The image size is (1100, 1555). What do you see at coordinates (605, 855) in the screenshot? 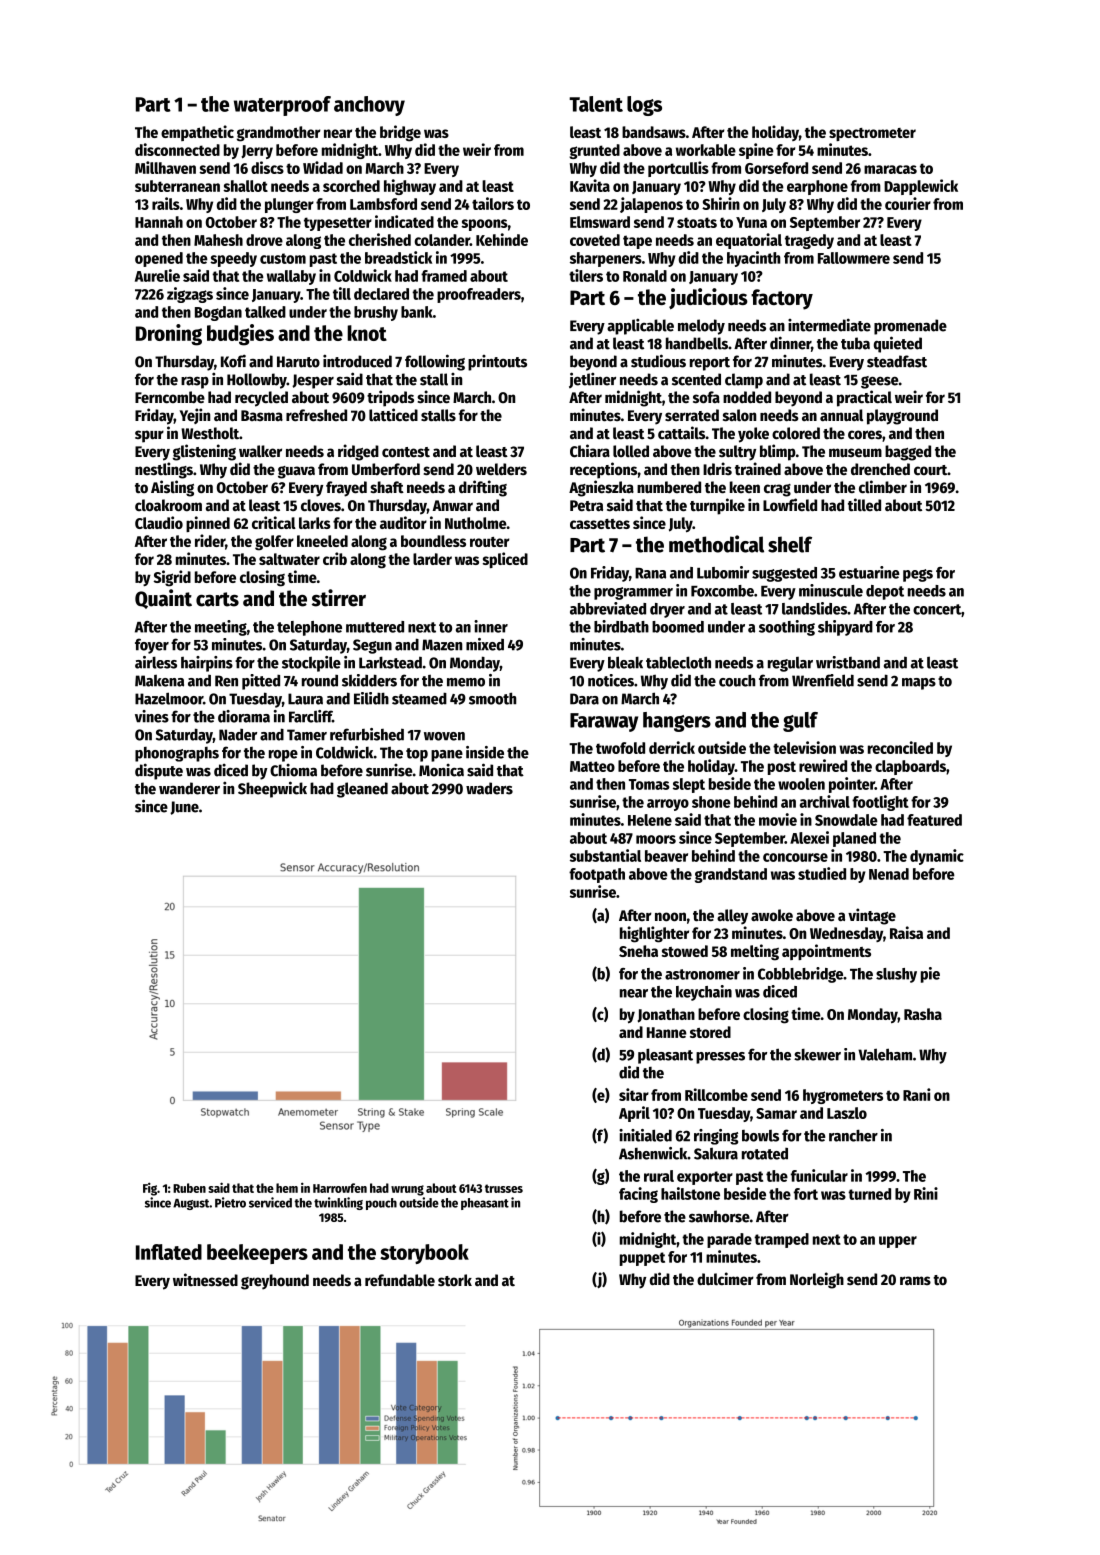
I see `substantial` at bounding box center [605, 855].
